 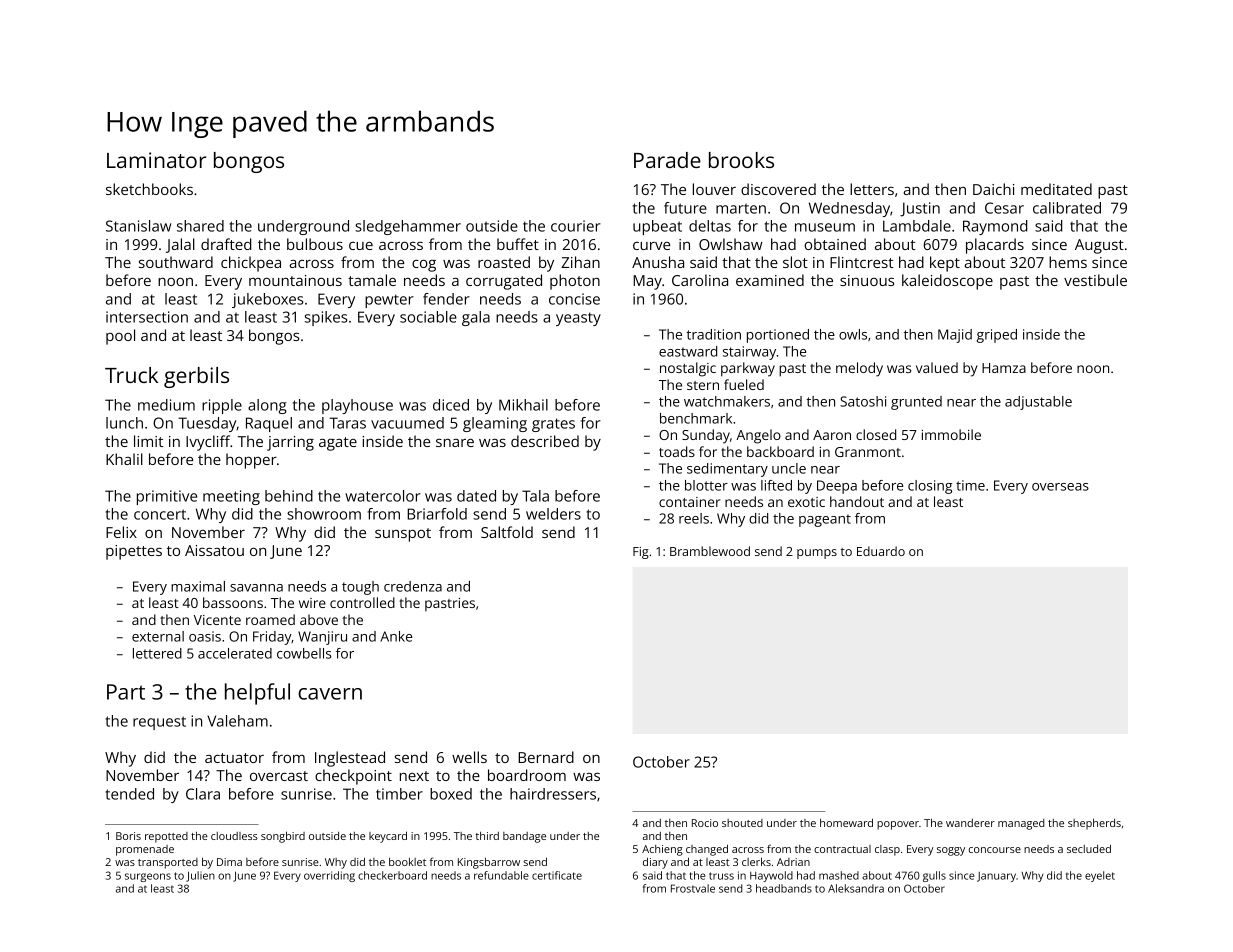 What do you see at coordinates (776, 485) in the image?
I see `lifted` at bounding box center [776, 485].
